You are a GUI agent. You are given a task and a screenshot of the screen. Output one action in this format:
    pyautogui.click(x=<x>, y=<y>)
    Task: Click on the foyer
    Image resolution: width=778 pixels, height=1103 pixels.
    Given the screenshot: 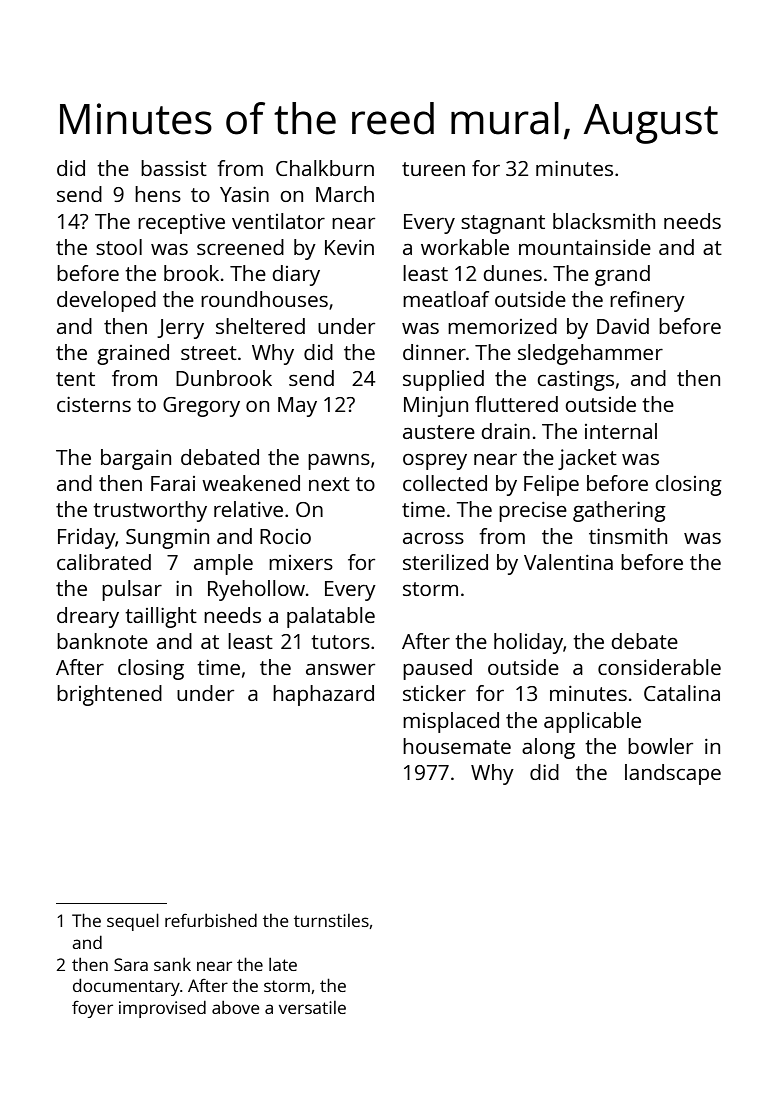 What is the action you would take?
    pyautogui.click(x=92, y=1009)
